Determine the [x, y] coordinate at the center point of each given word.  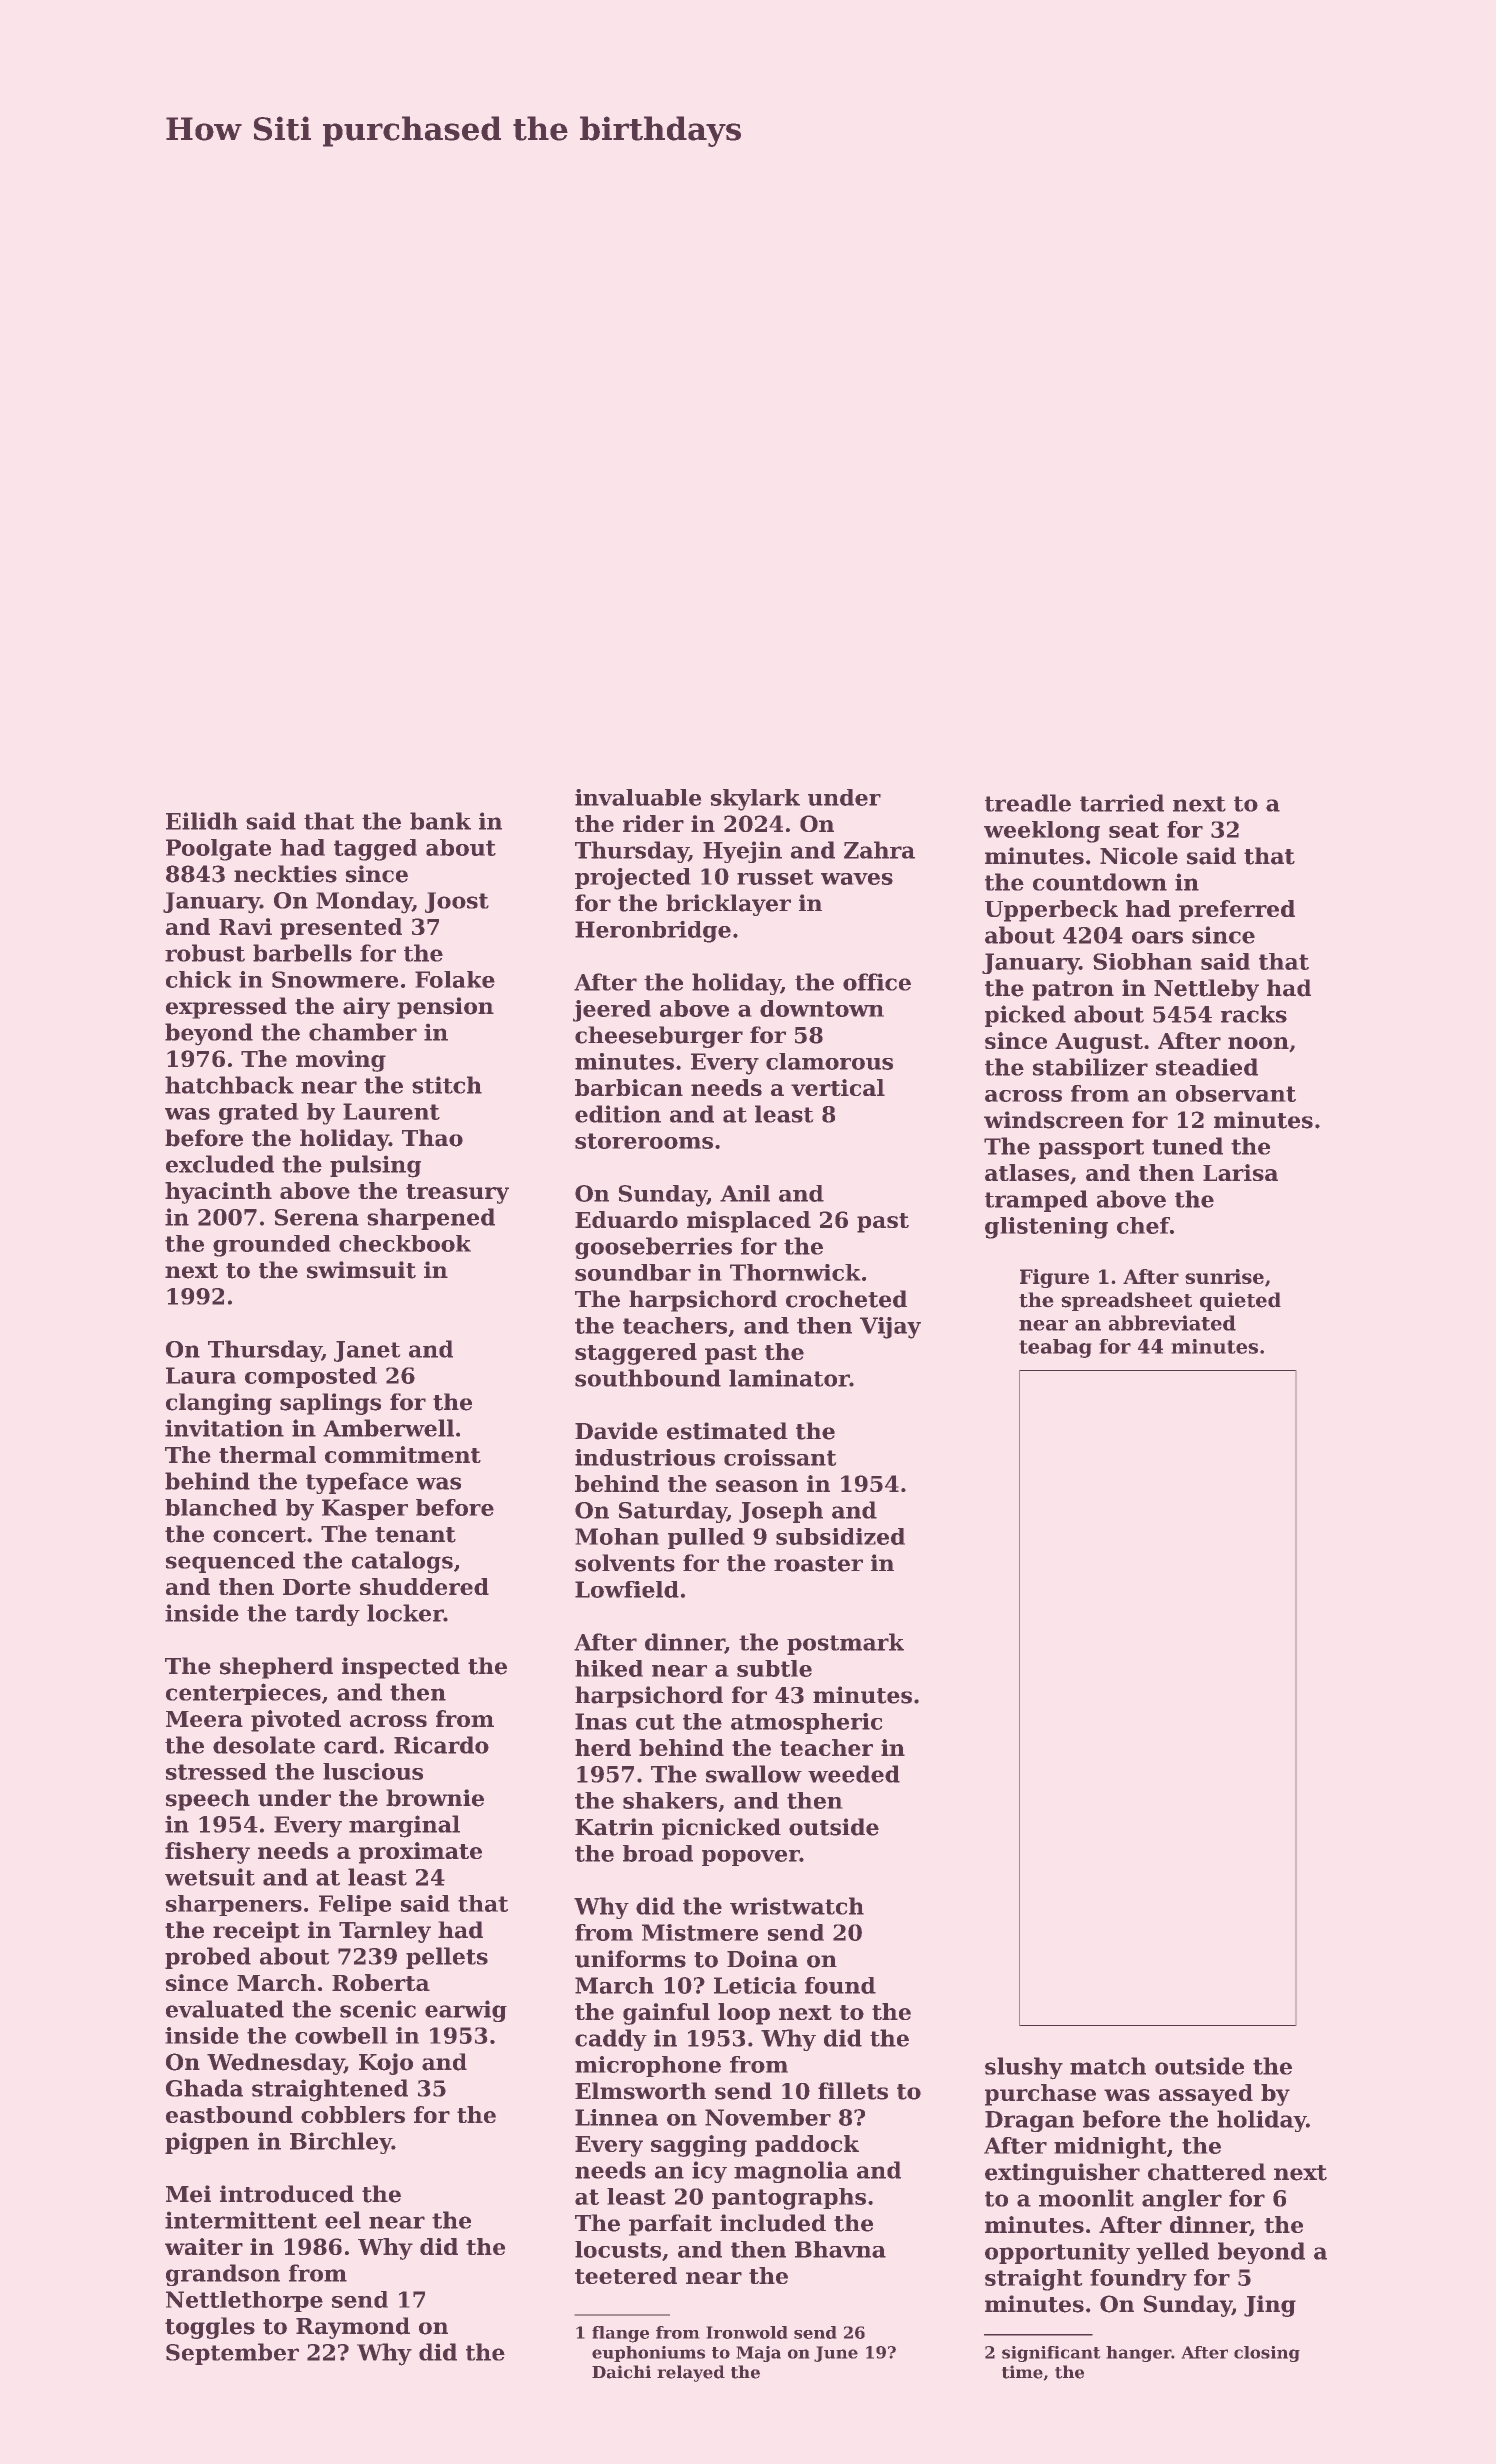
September [232, 2354]
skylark [755, 800]
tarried [1122, 803]
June [836, 2354]
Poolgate [218, 850]
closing [1267, 2354]
